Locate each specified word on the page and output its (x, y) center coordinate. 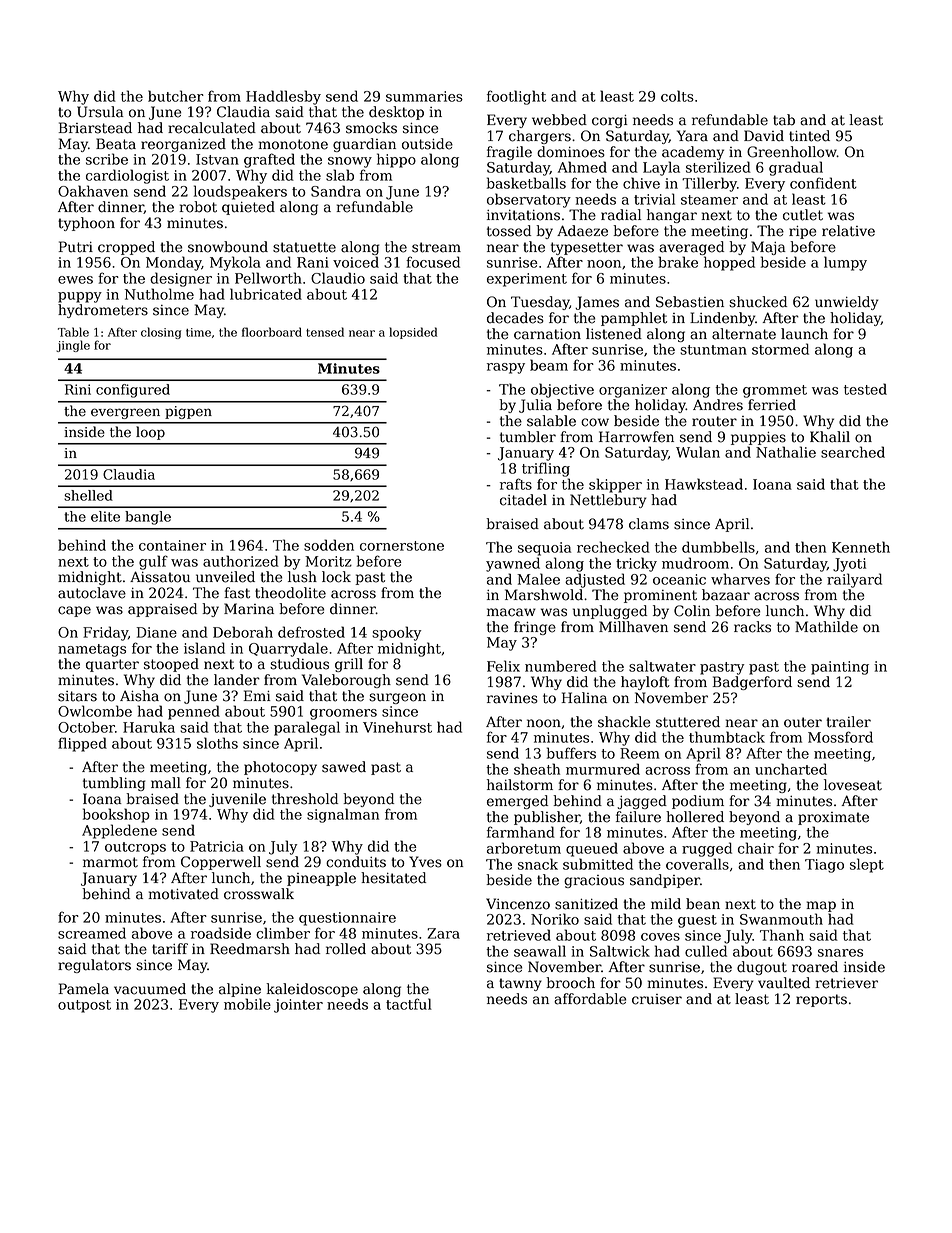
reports (821, 1000)
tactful (409, 1004)
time (198, 332)
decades (515, 318)
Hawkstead (704, 484)
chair (756, 848)
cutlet (803, 215)
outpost (84, 1006)
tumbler (528, 437)
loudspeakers (240, 192)
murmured (603, 769)
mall (166, 783)
